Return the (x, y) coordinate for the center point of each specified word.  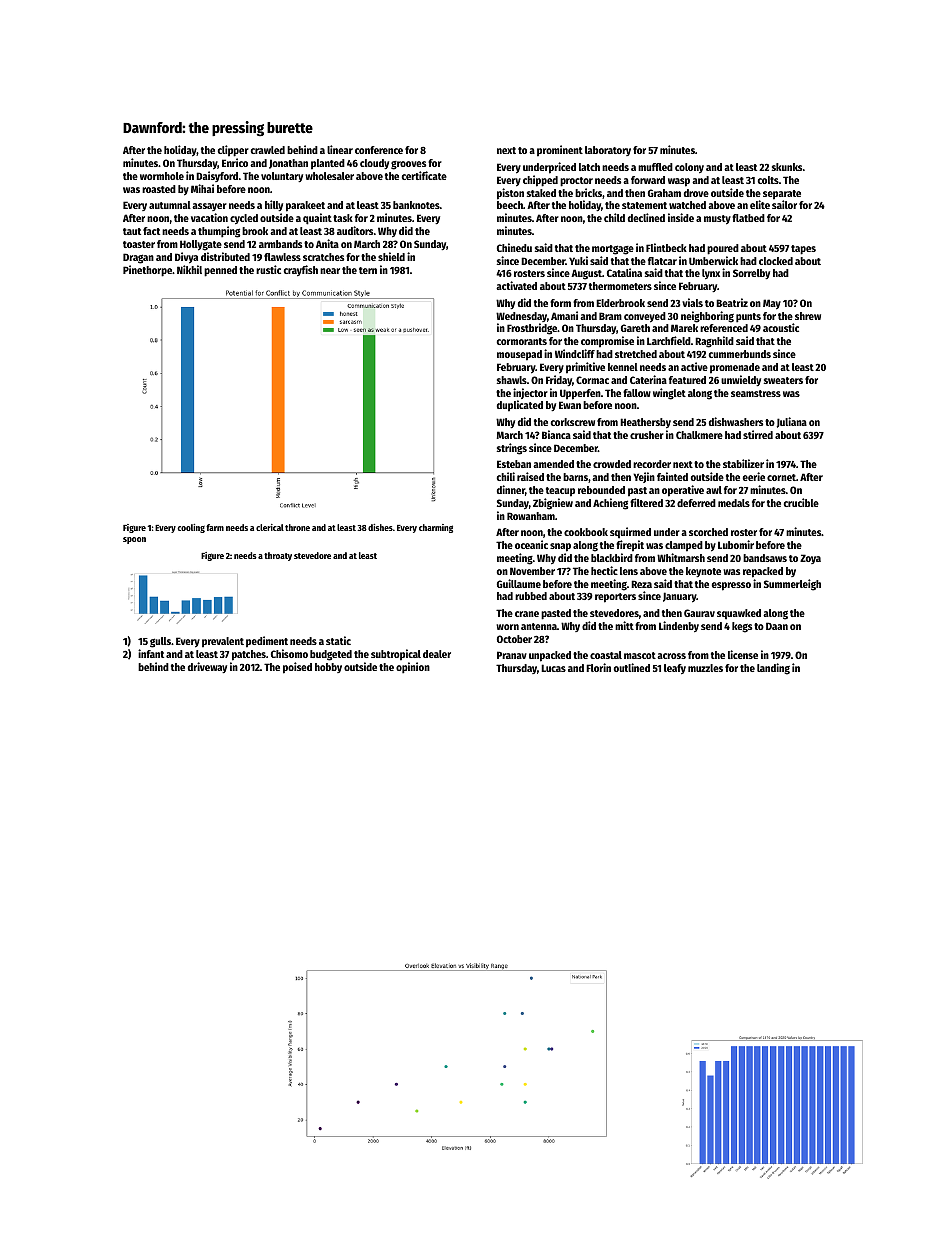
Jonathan (288, 164)
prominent (560, 151)
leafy (675, 669)
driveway (207, 667)
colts (768, 180)
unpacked (550, 656)
